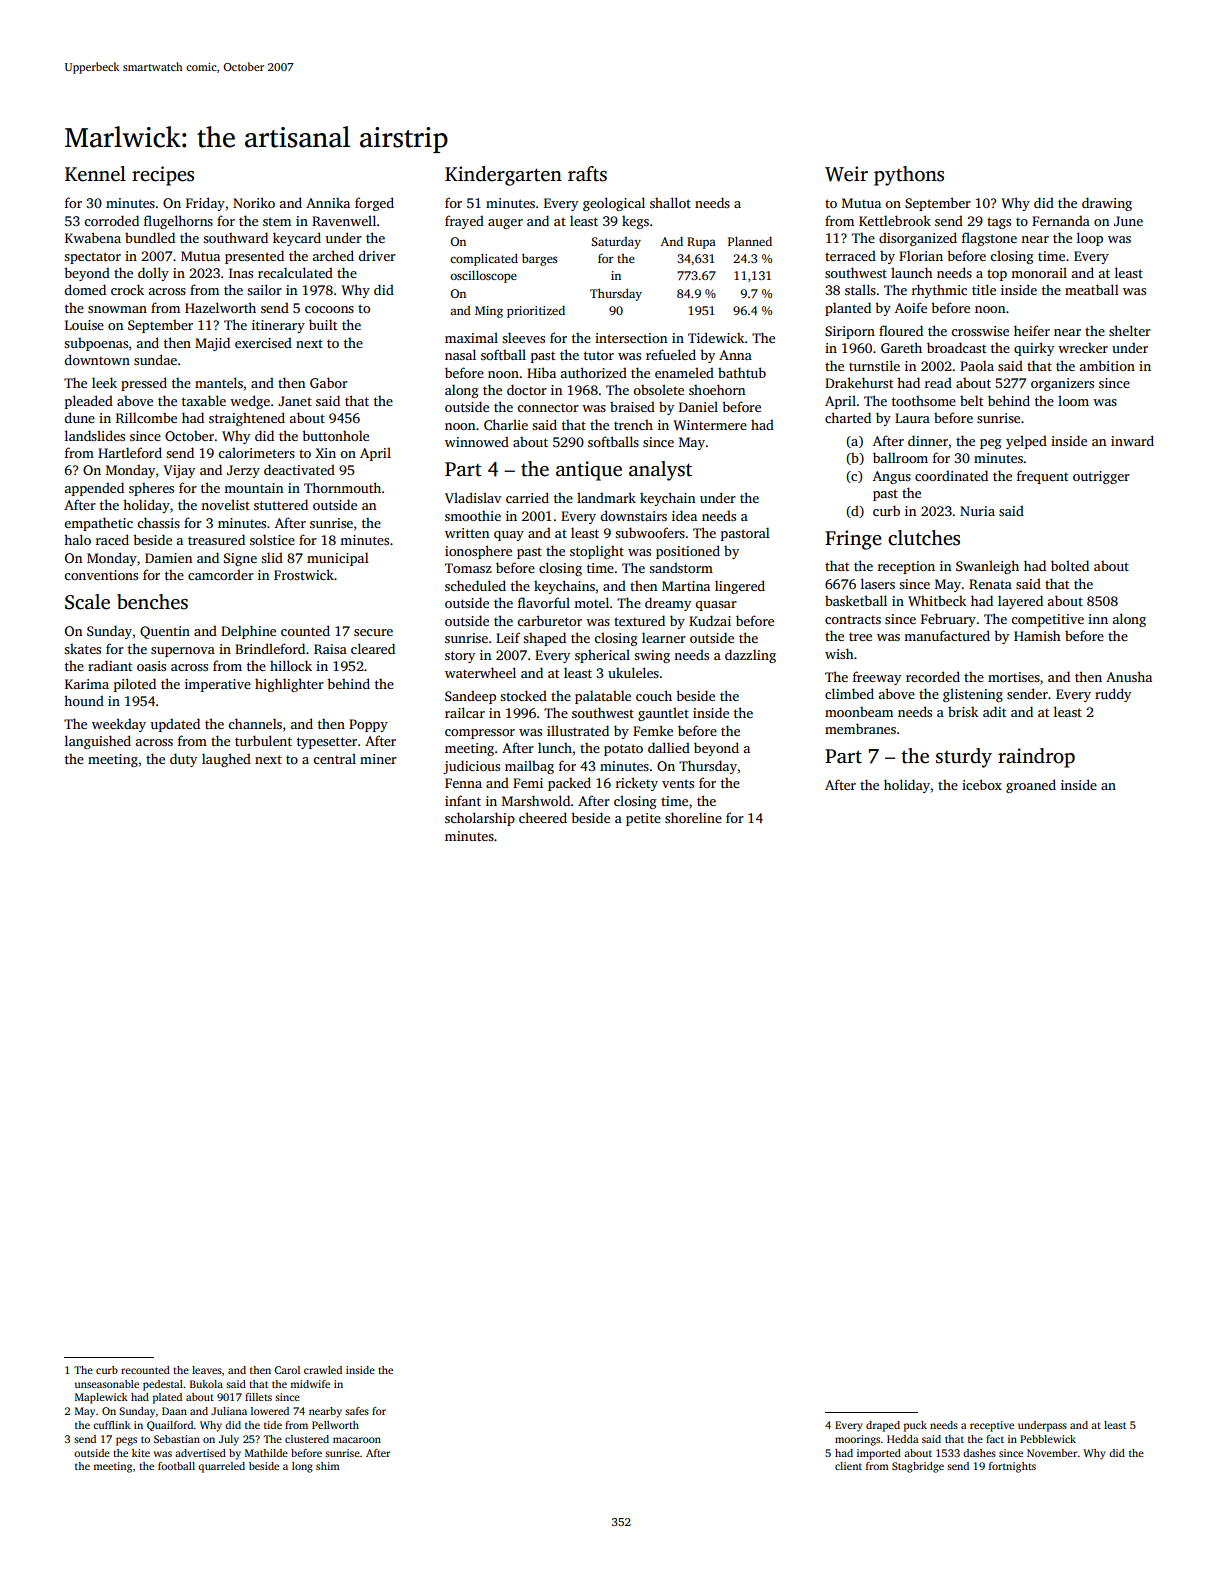 The height and width of the image is (1582, 1223). Describe the element at coordinates (183, 760) in the image. I see `duty` at that location.
